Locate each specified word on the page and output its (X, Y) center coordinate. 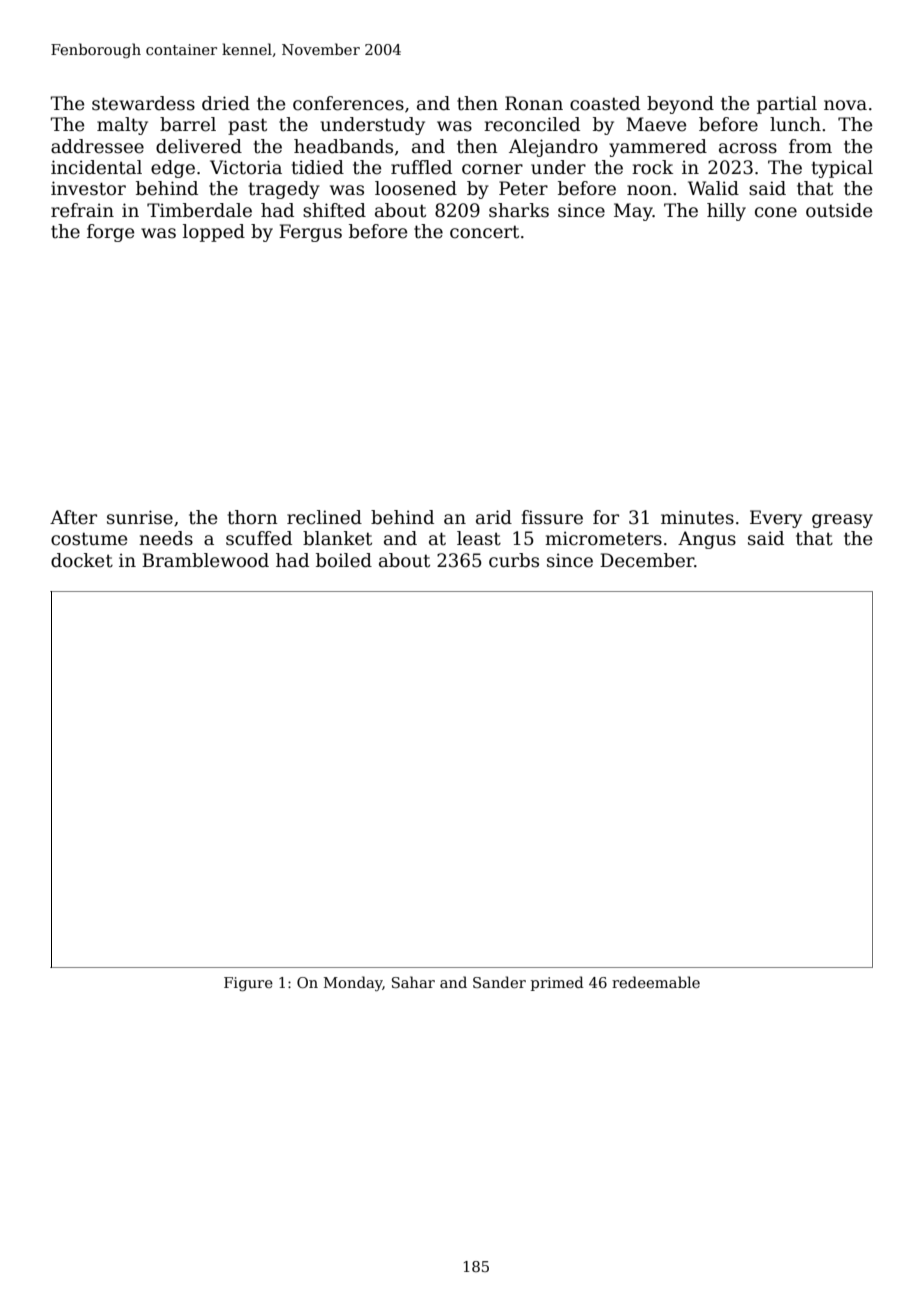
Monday (353, 983)
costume (89, 539)
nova (845, 105)
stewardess (143, 103)
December (647, 560)
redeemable (656, 982)
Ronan (534, 103)
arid (494, 517)
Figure (248, 984)
